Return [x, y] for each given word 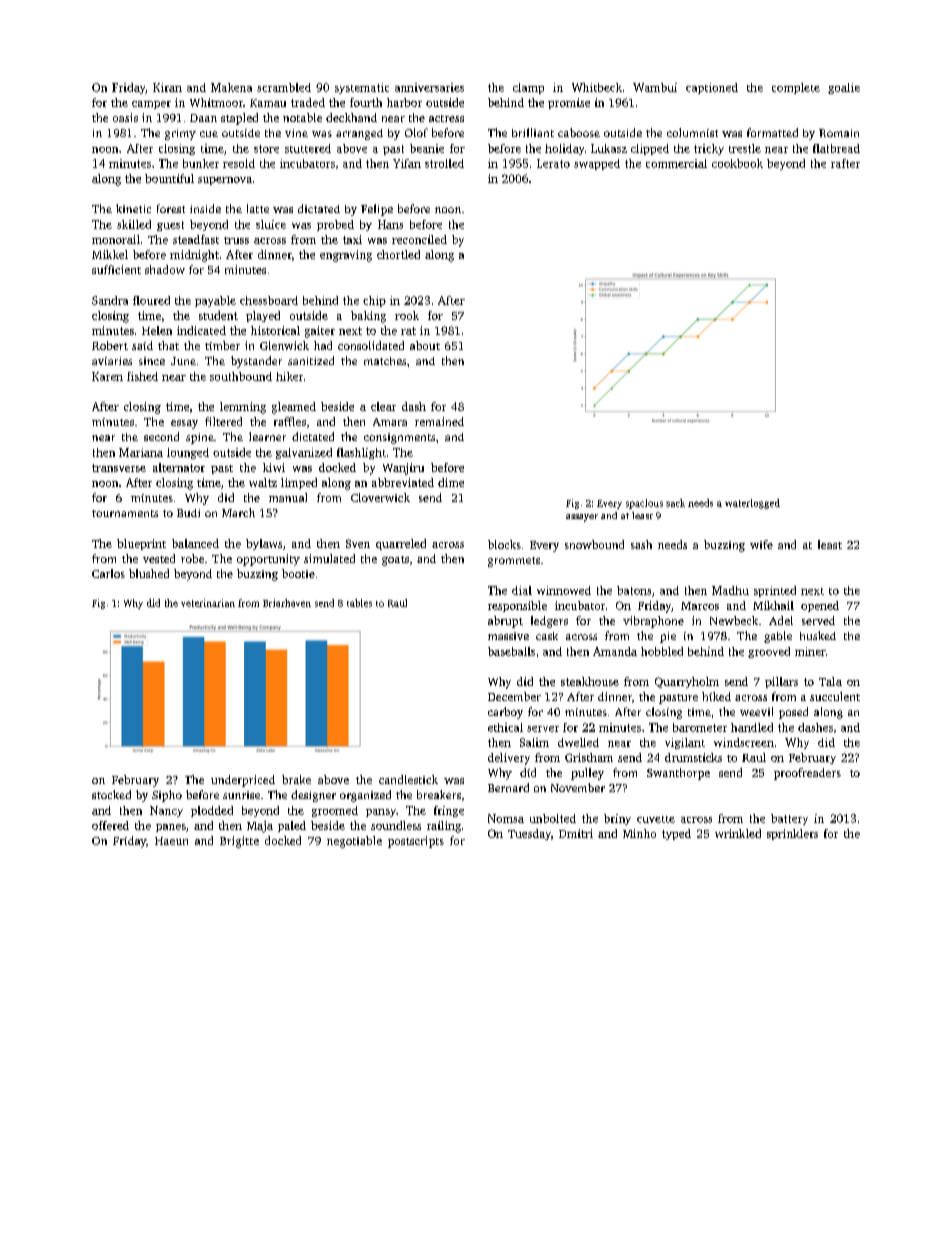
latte [258, 208]
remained [439, 421]
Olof [416, 132]
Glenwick [284, 345]
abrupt [505, 622]
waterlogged [752, 504]
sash [641, 544]
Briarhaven [287, 603]
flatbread [836, 148]
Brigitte [239, 842]
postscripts [416, 842]
